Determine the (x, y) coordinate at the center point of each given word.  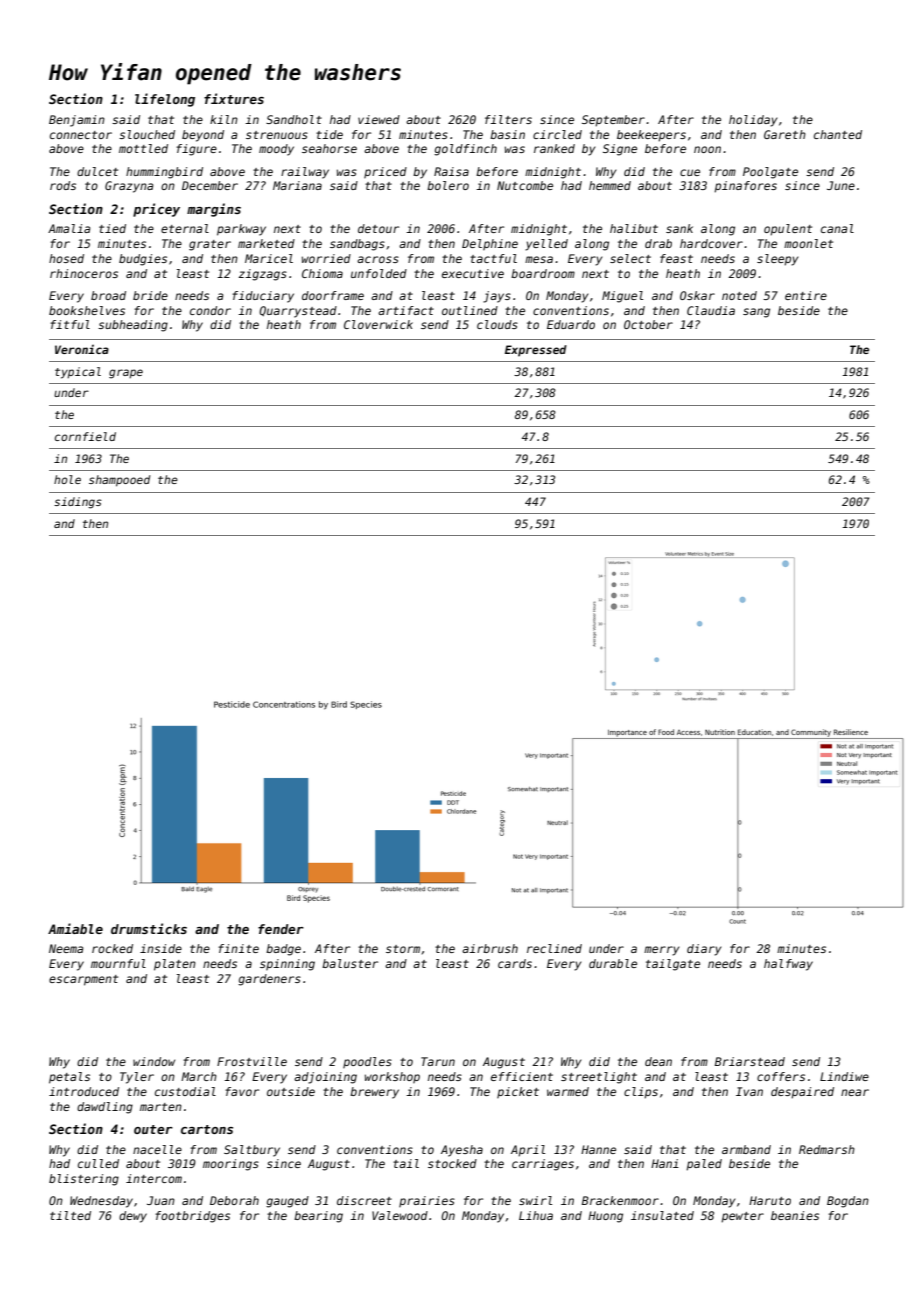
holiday (753, 121)
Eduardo (571, 324)
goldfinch (465, 150)
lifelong (165, 100)
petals (69, 1078)
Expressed (536, 351)
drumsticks (149, 928)
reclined (554, 948)
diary (704, 950)
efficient (522, 1076)
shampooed (119, 481)
